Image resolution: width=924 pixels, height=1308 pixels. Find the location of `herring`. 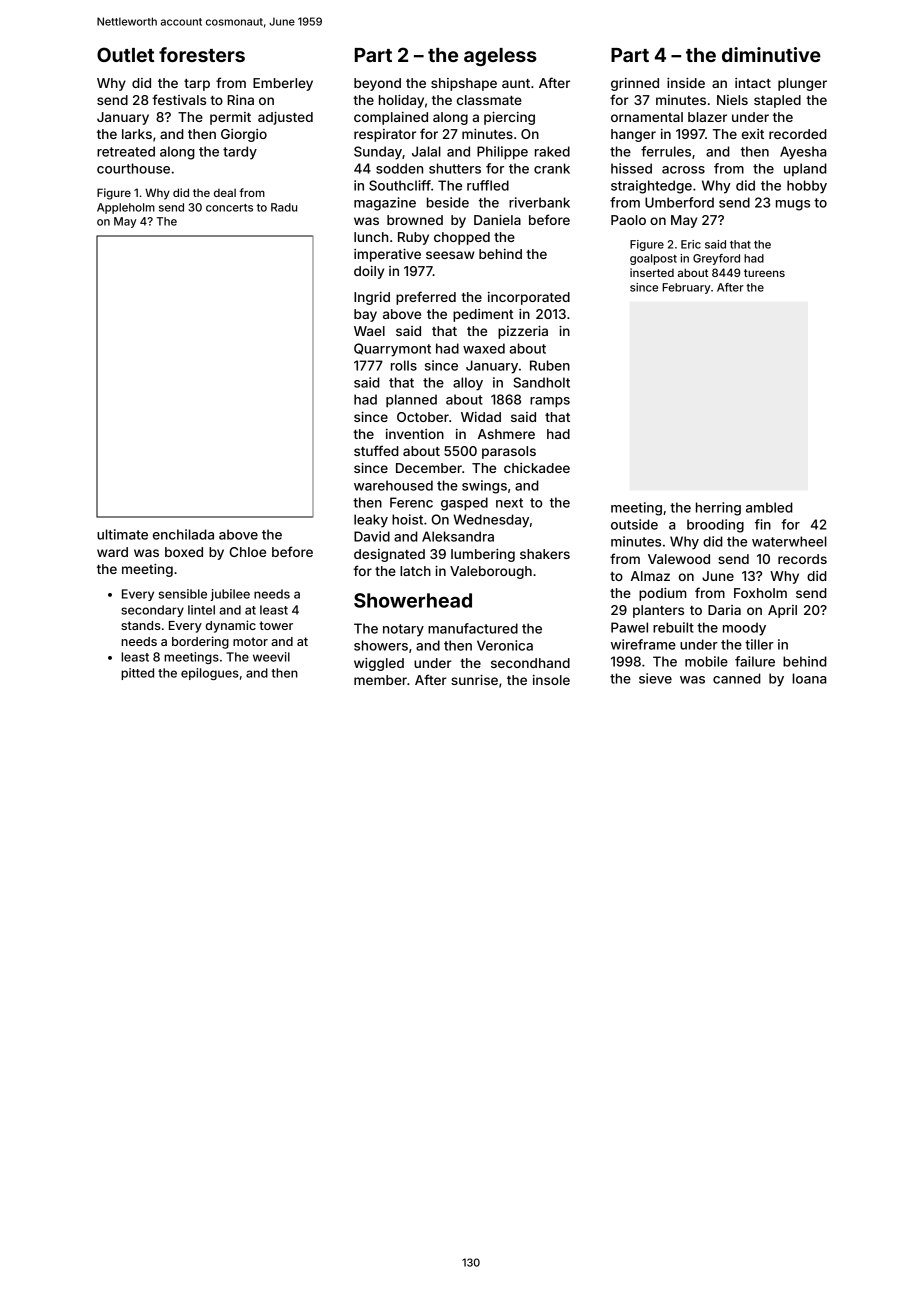

herring is located at coordinates (718, 509).
